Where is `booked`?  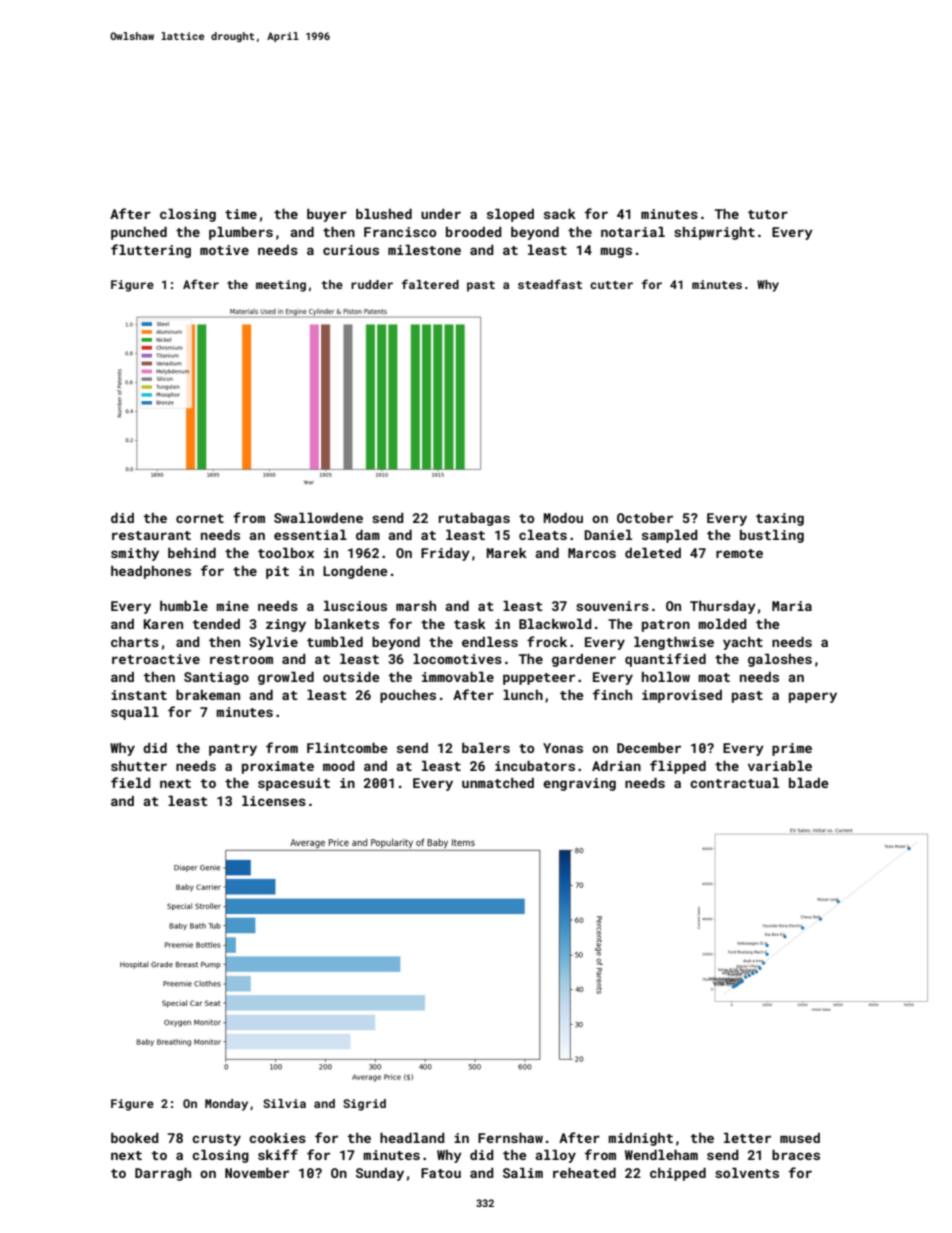 booked is located at coordinates (135, 1138).
